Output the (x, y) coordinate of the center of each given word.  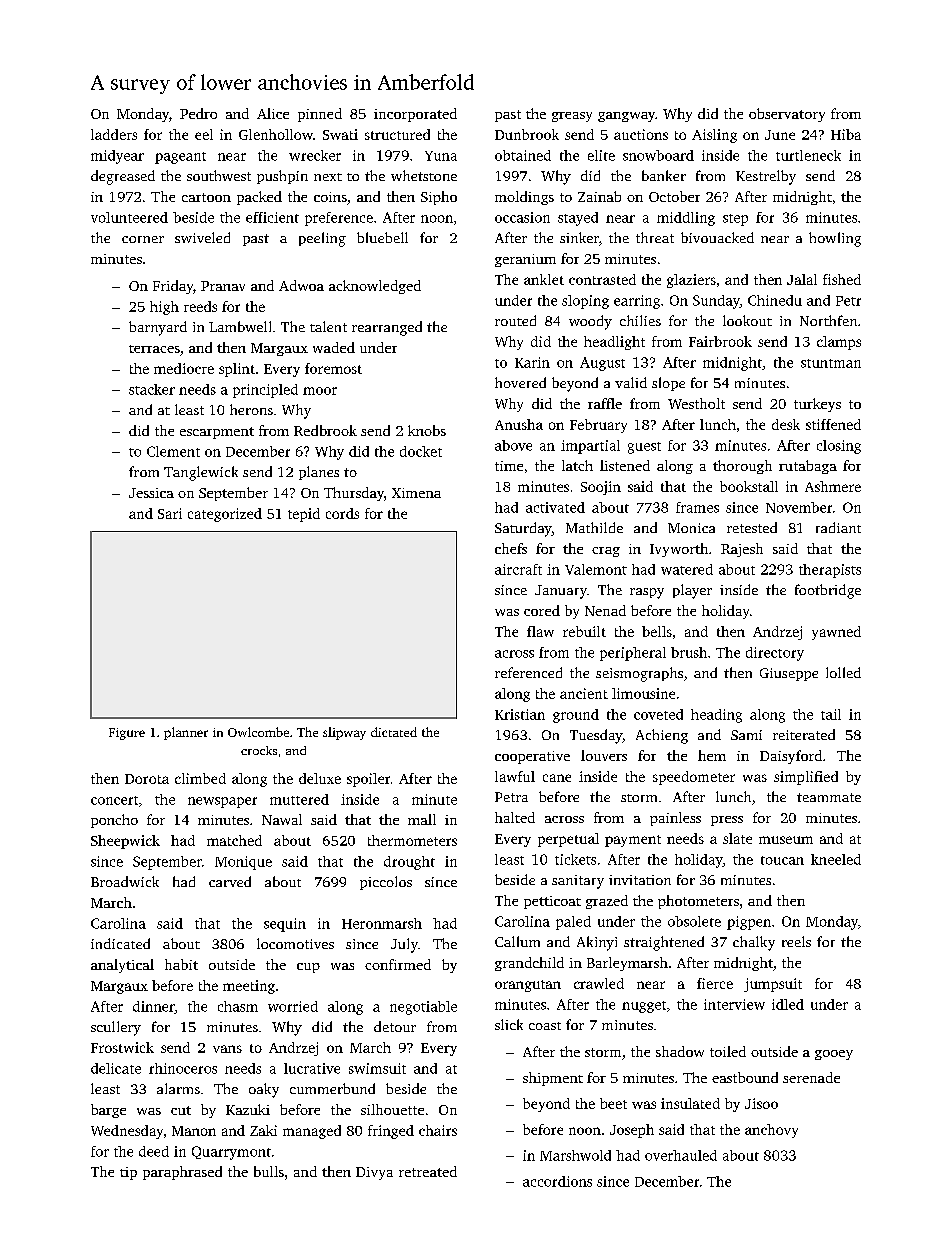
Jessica (151, 493)
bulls (269, 1171)
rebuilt (584, 631)
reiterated (804, 734)
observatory (787, 115)
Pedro (198, 113)
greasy (572, 117)
